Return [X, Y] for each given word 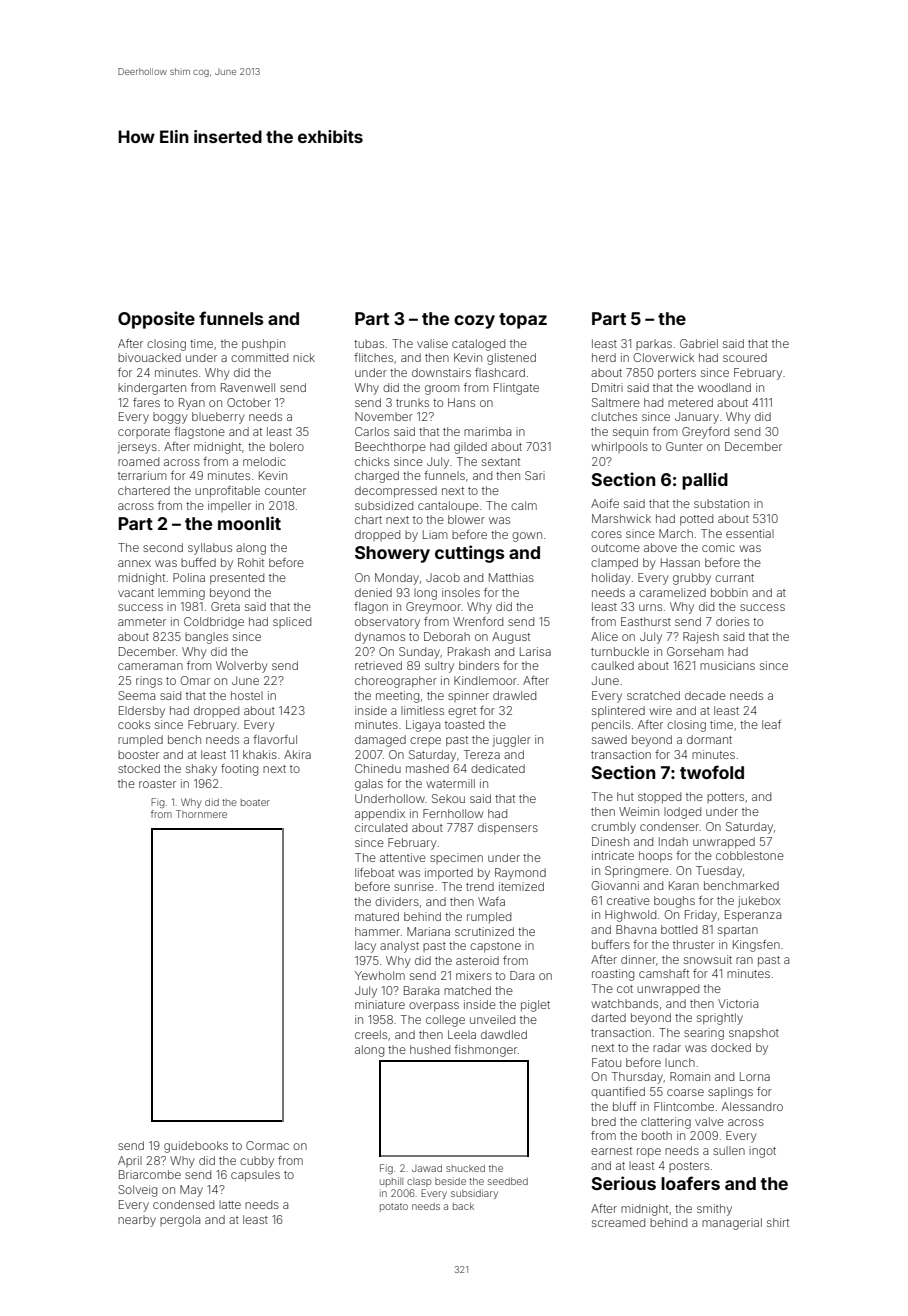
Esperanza [753, 915]
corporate [144, 433]
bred [604, 1121]
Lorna [755, 1076]
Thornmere [201, 814]
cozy [474, 322]
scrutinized [484, 931]
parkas [654, 344]
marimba [487, 431]
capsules [255, 1175]
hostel [247, 695]
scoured [745, 357]
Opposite [156, 320]
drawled [514, 695]
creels [371, 1034]
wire [660, 710]
